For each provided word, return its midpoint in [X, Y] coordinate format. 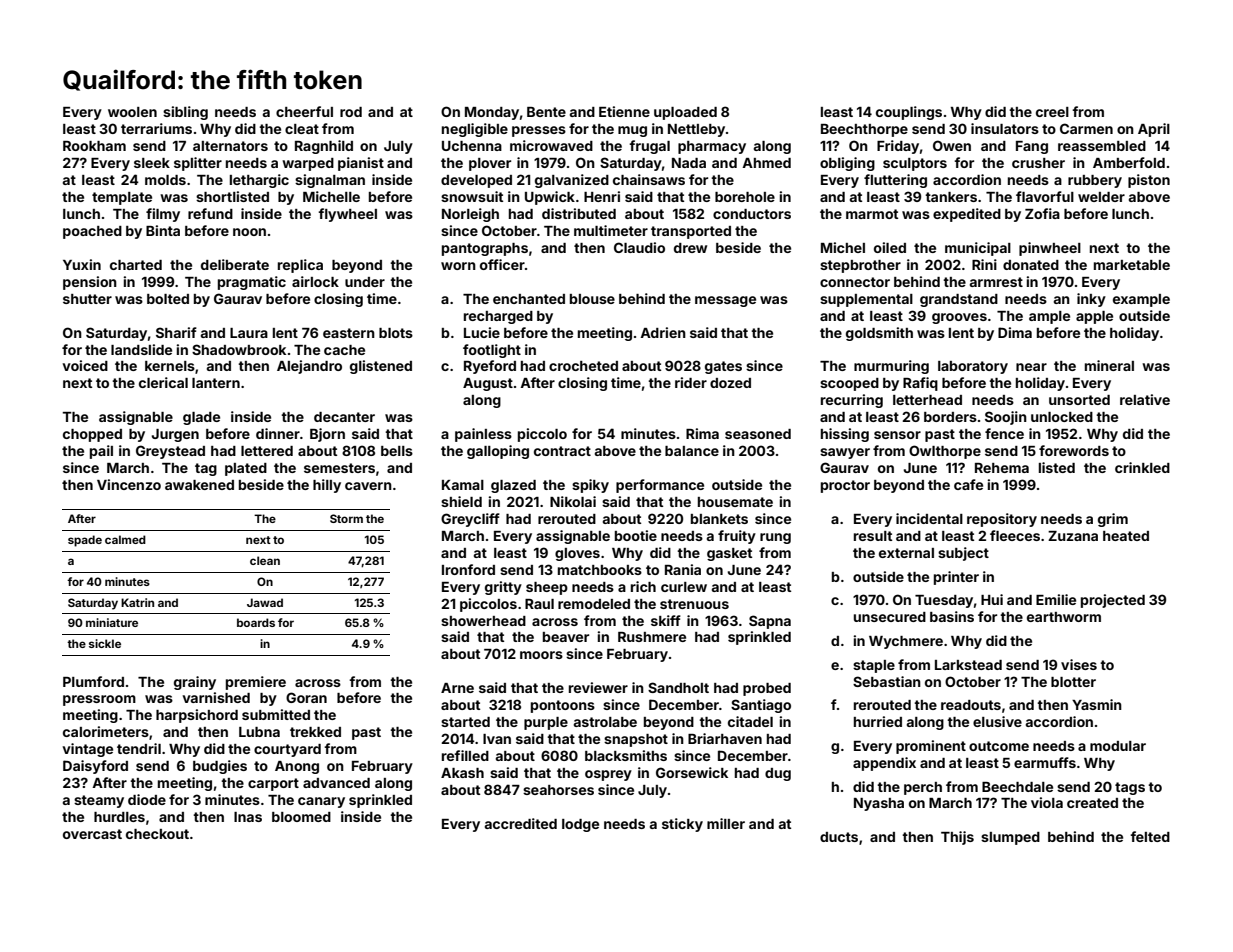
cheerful [304, 111]
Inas [248, 817]
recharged [498, 317]
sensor [897, 435]
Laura [249, 333]
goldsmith [879, 334]
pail [101, 452]
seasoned [758, 434]
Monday [492, 113]
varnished [216, 697]
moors [541, 655]
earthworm [1064, 617]
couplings [909, 113]
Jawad [265, 602]
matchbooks [600, 570]
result [873, 536]
